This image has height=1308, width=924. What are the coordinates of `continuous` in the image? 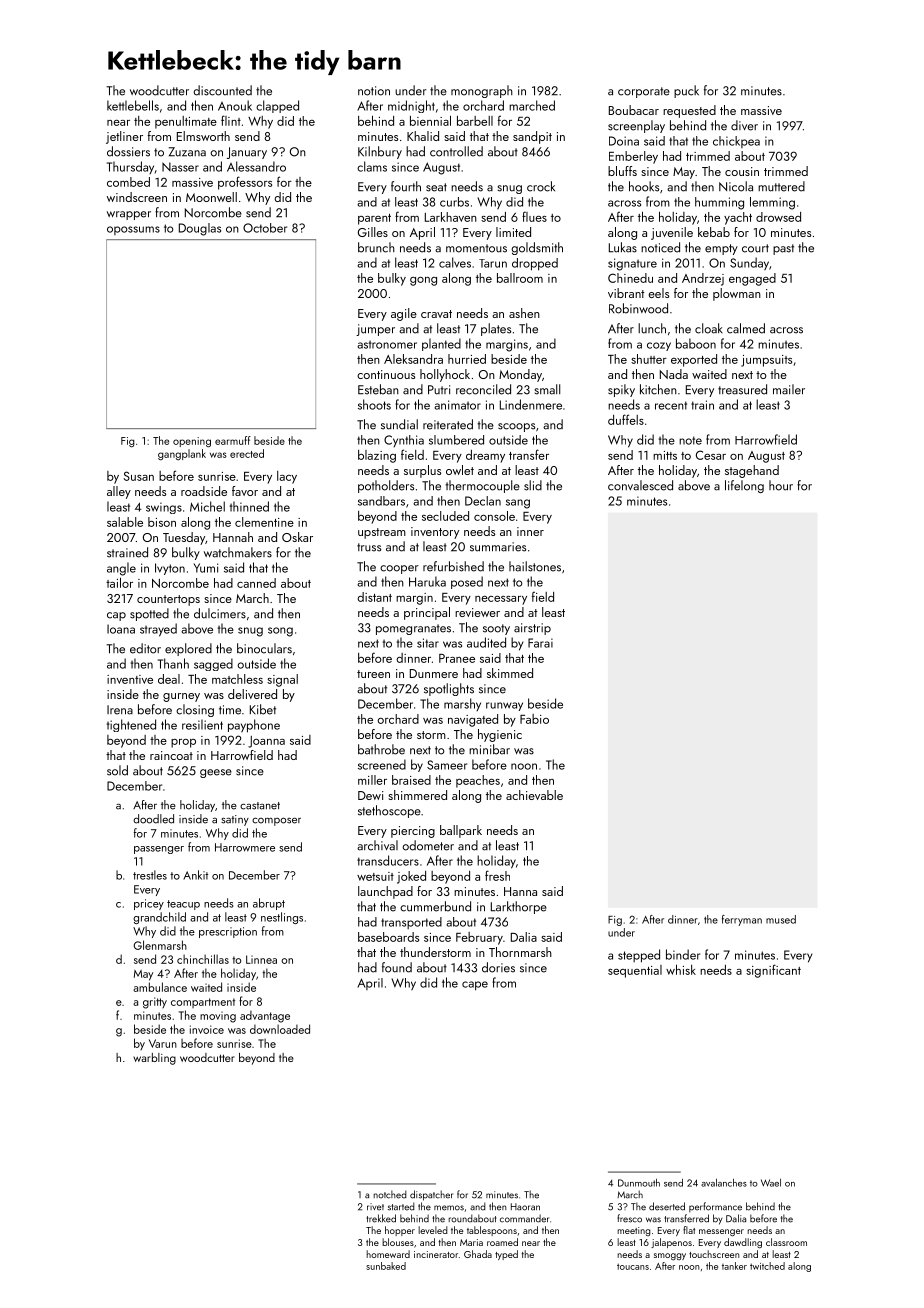 It's located at (386, 374).
